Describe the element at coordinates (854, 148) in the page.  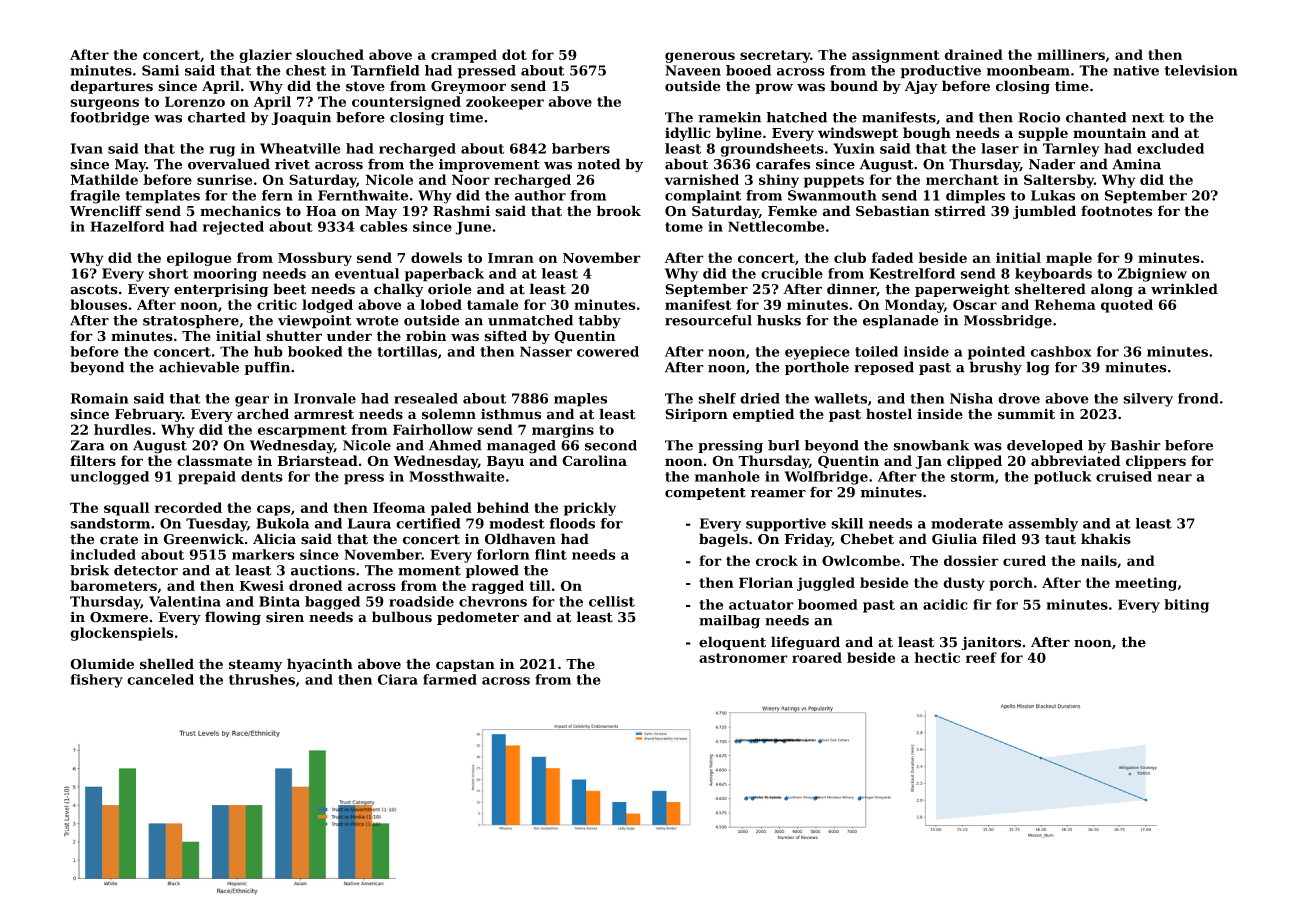
I see `Yuxin` at that location.
